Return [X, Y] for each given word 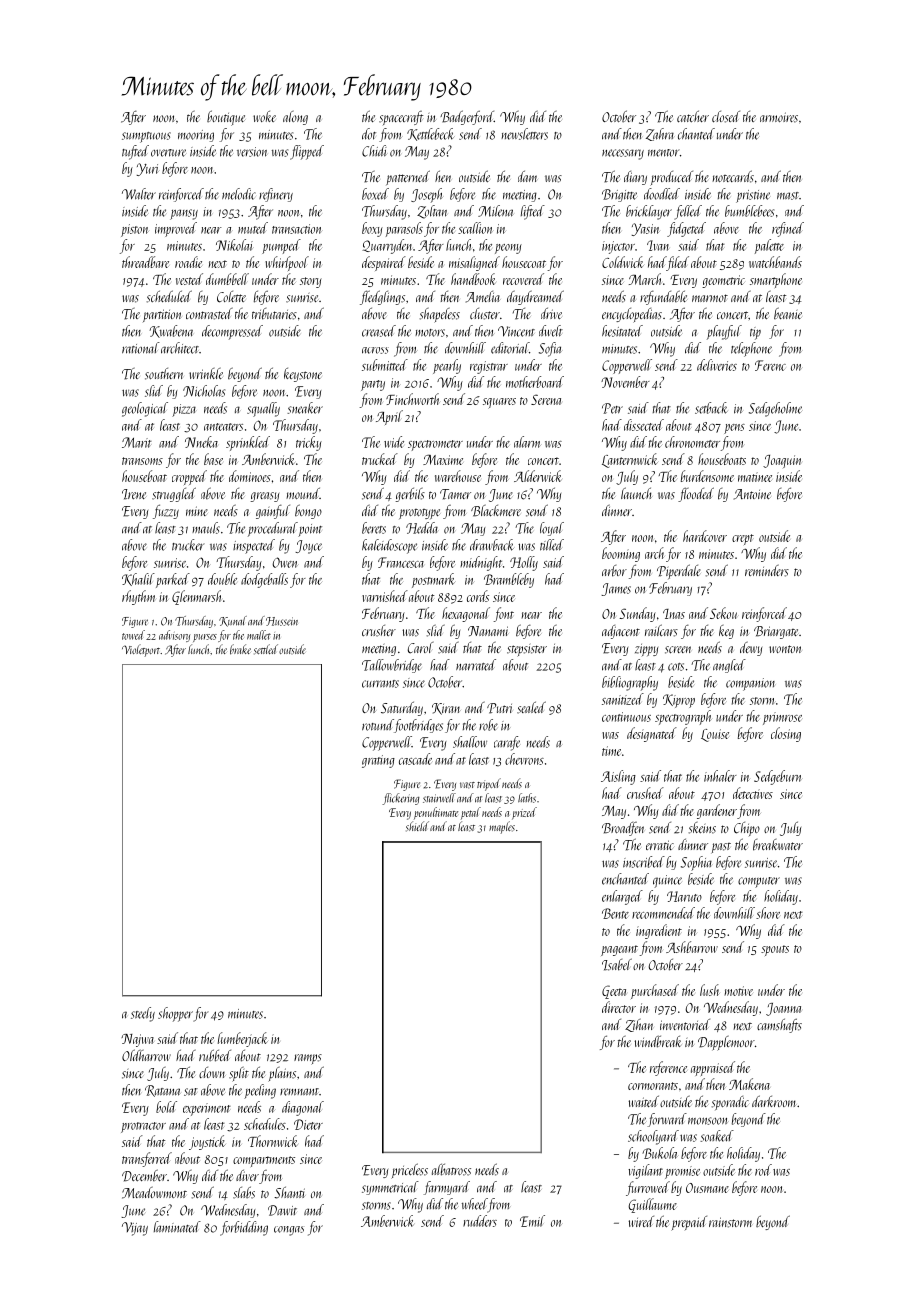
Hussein [282, 621]
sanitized [623, 699]
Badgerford [467, 117]
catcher [693, 116]
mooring [196, 136]
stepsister [527, 650]
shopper [175, 1014]
